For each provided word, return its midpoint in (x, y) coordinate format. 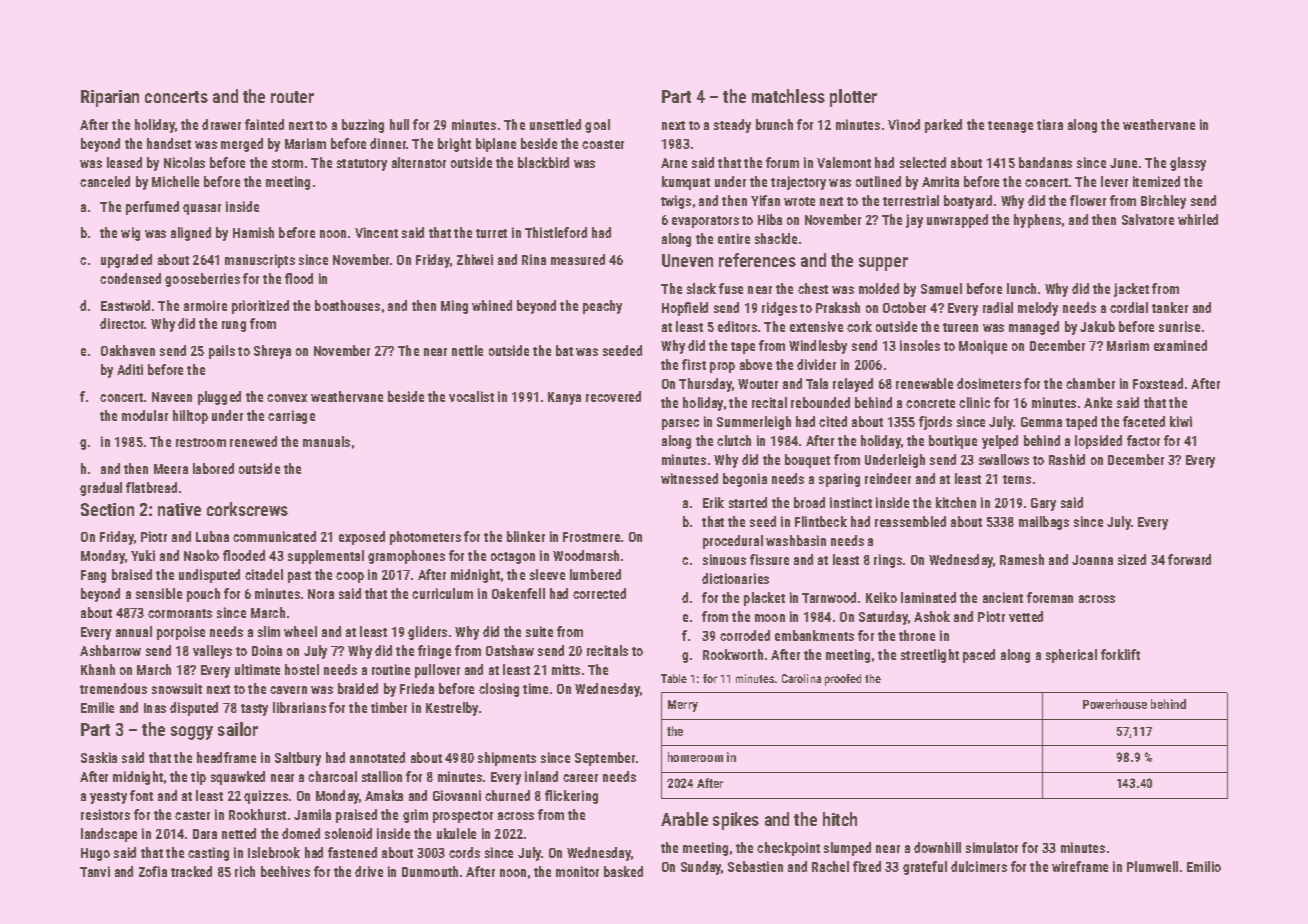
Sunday (701, 868)
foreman (1050, 597)
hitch (840, 819)
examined (1180, 345)
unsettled (555, 124)
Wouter (758, 384)
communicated (274, 536)
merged (242, 145)
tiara (1050, 124)
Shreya (272, 352)
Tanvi (95, 871)
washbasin (796, 540)
